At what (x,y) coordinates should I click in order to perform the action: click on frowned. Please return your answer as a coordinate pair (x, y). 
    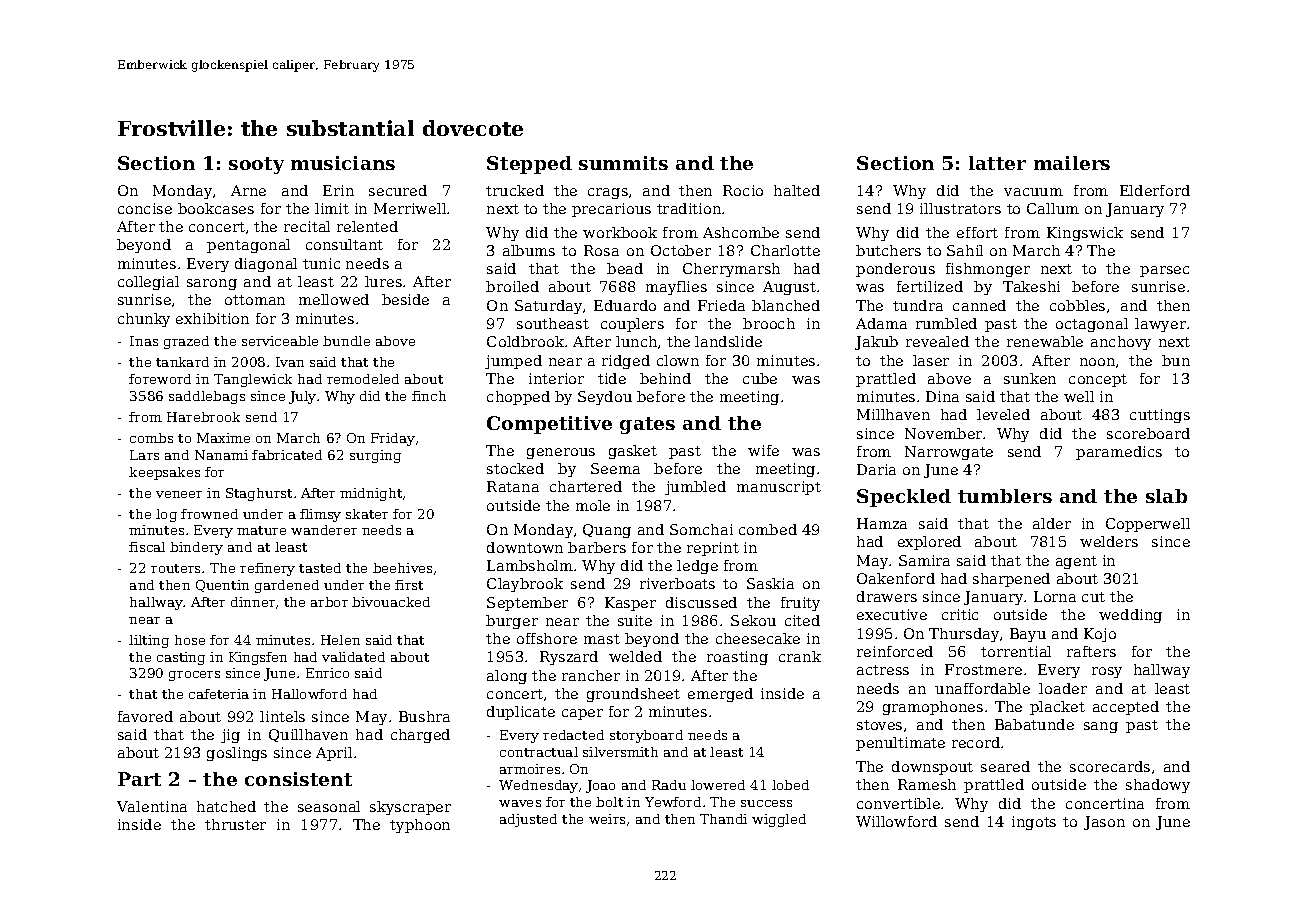
    Looking at the image, I should click on (209, 514).
